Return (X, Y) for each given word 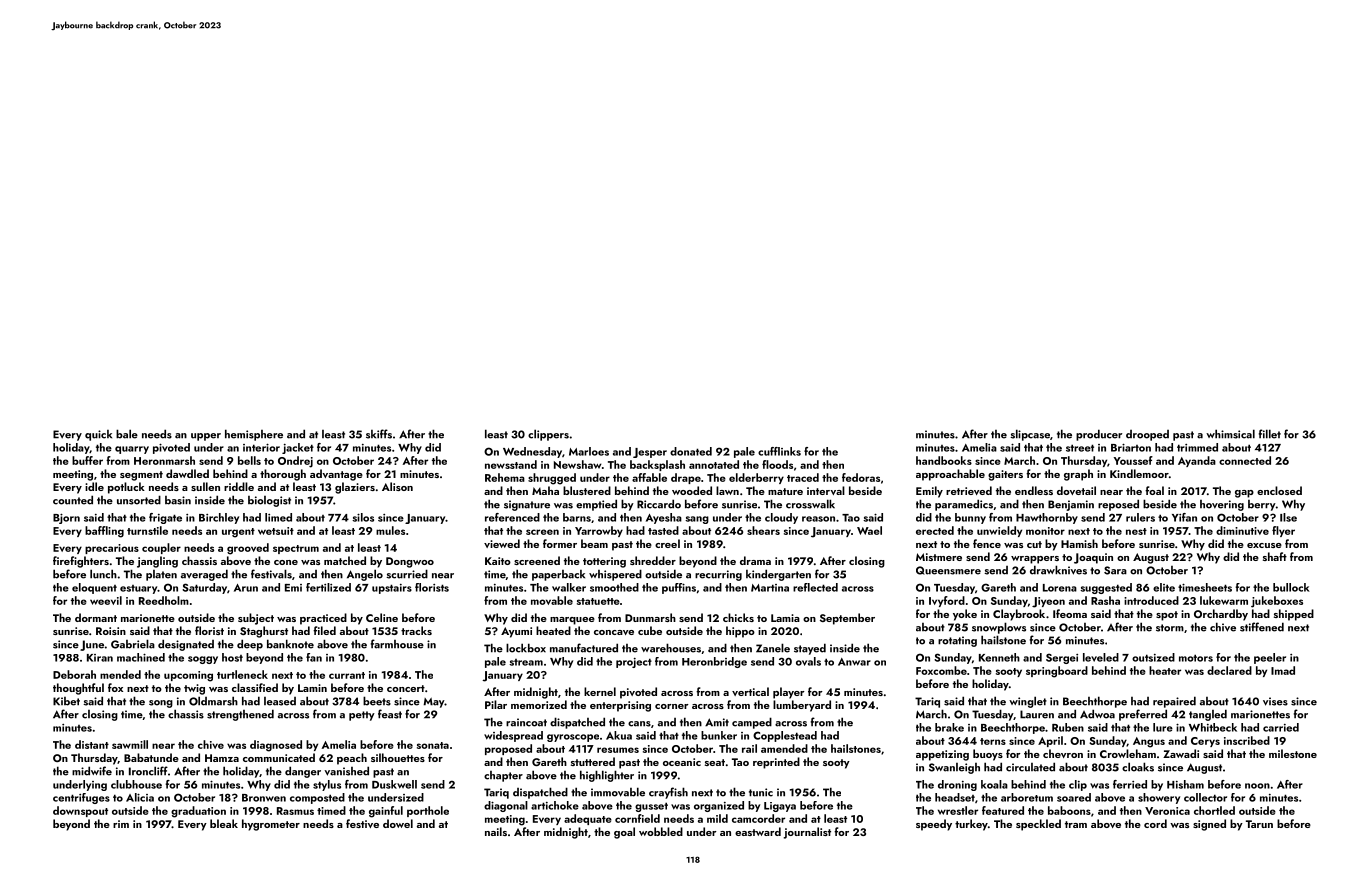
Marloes (589, 451)
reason (818, 519)
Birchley (219, 518)
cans (639, 724)
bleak (224, 823)
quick (98, 435)
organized (719, 806)
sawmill (130, 744)
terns (993, 741)
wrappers (1035, 560)
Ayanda (1197, 461)
